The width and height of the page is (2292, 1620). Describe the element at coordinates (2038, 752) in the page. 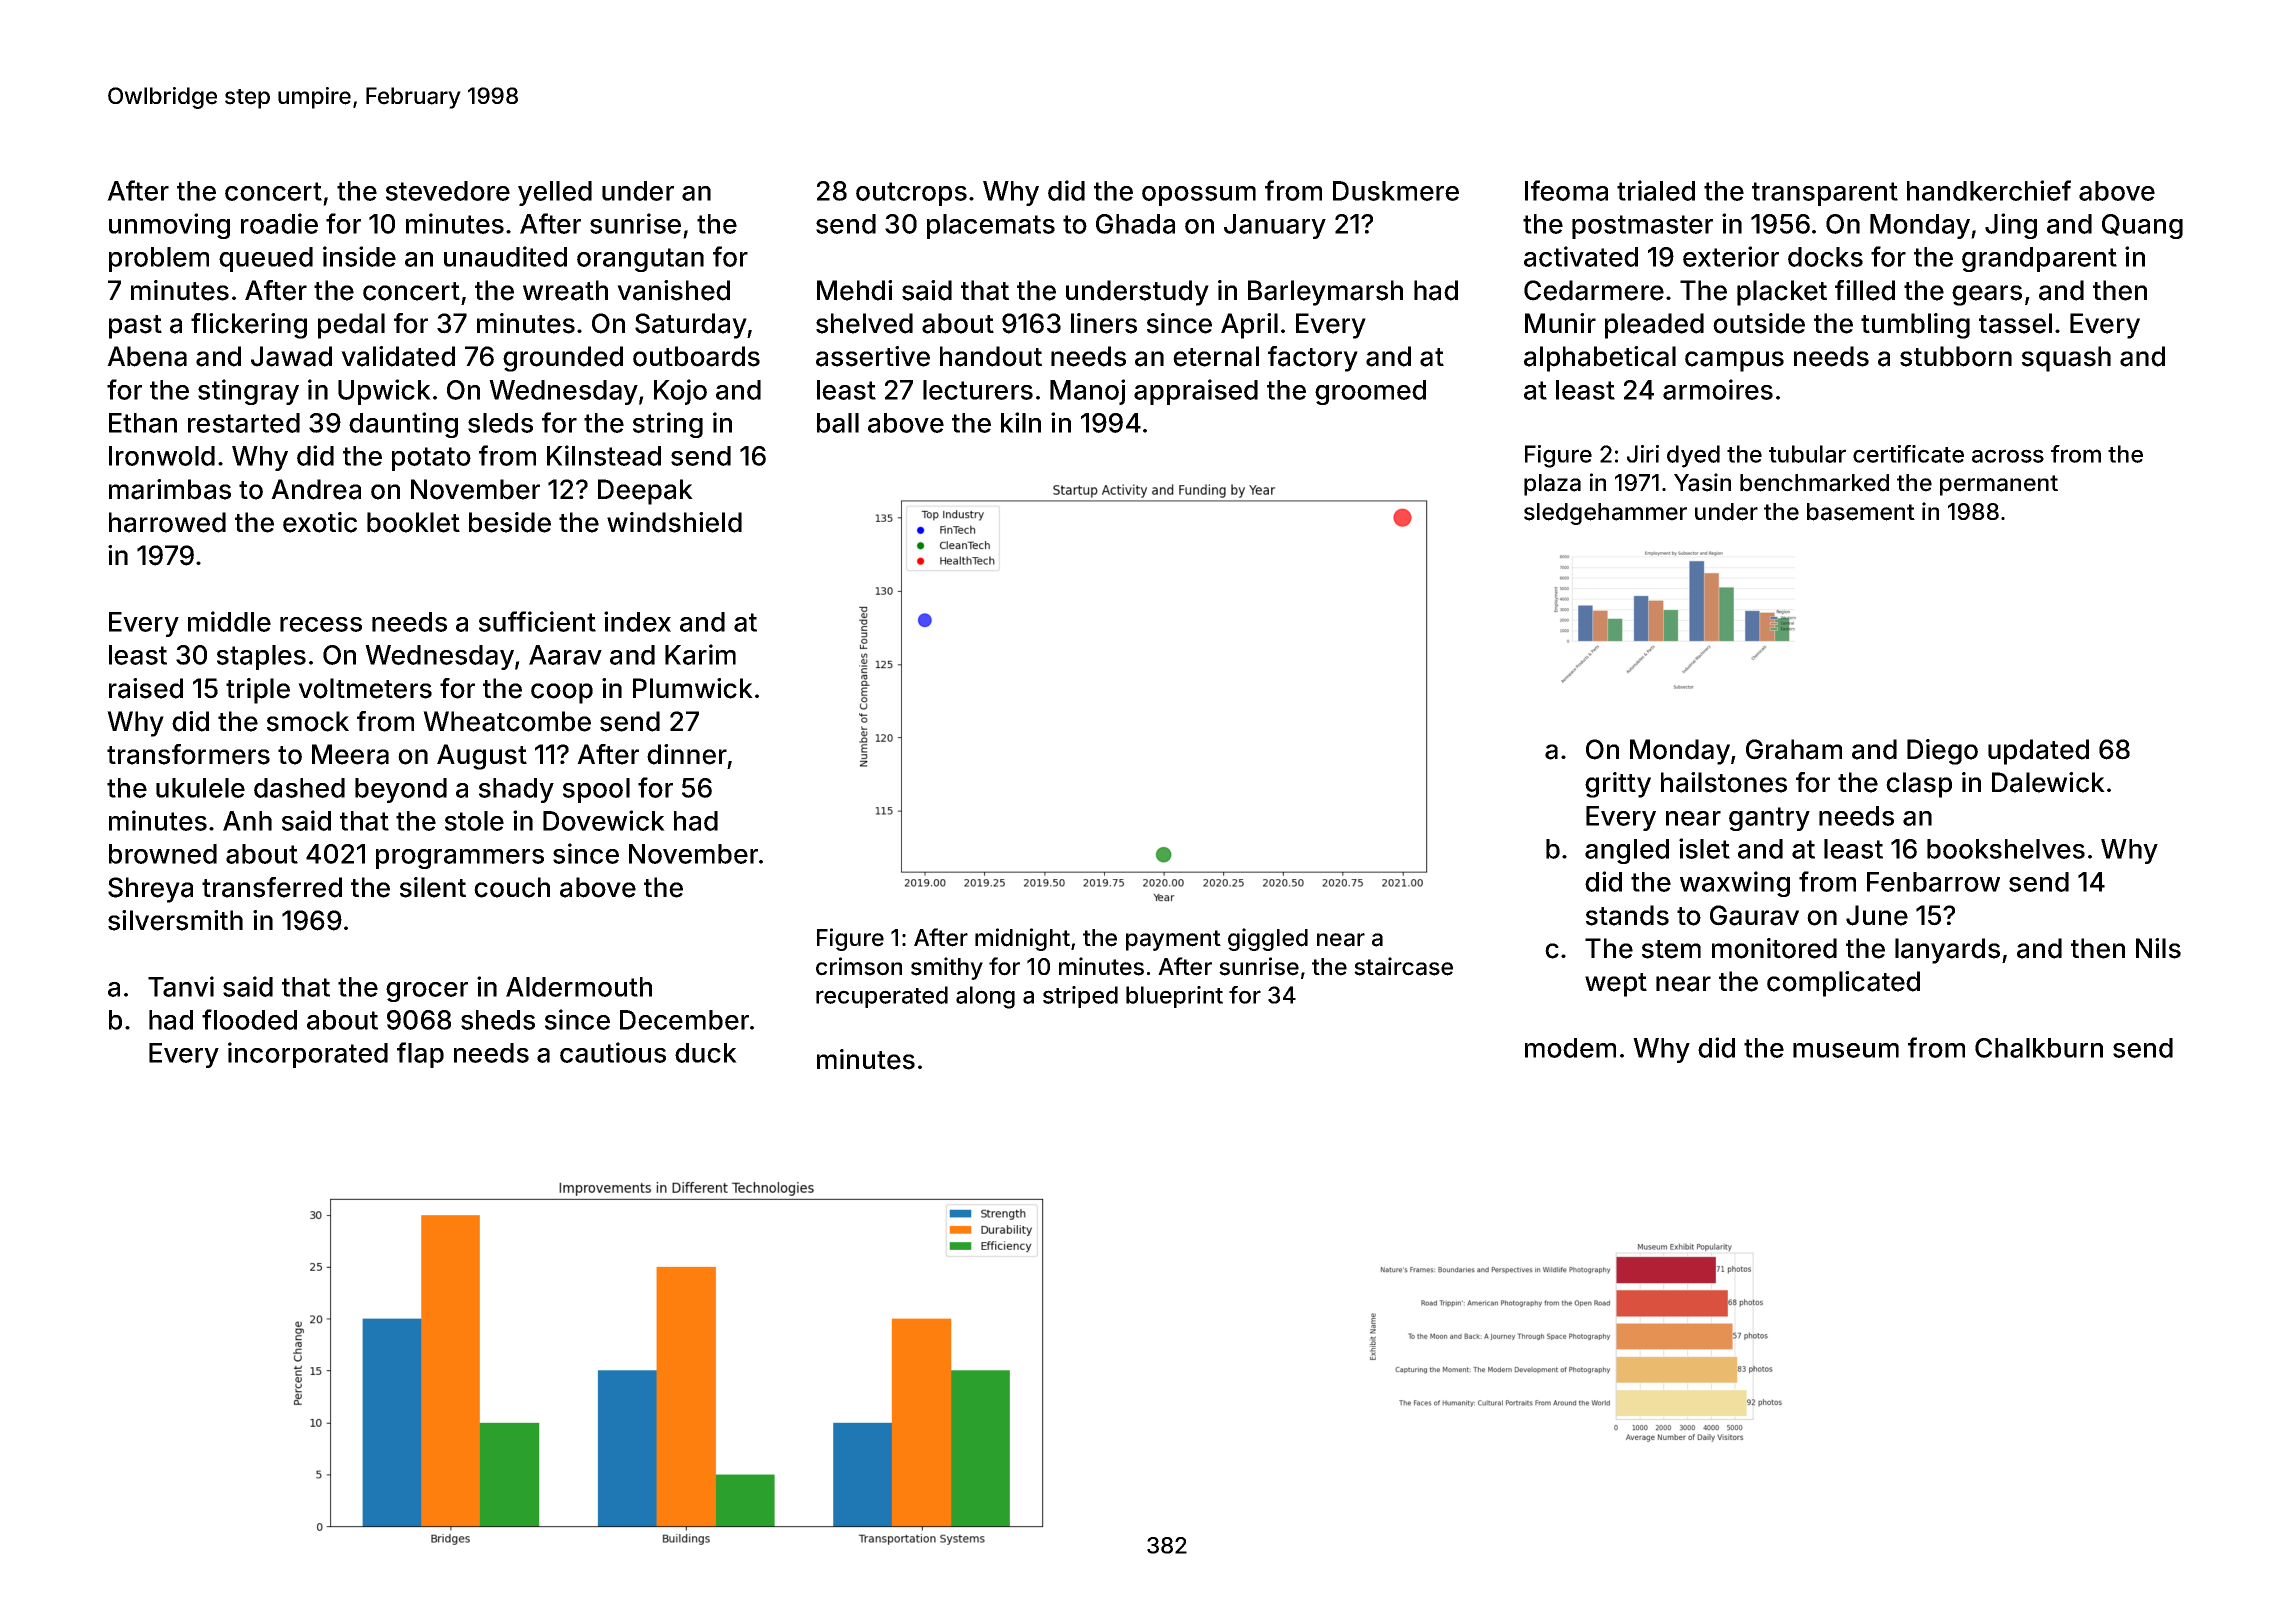

I see `updated` at that location.
